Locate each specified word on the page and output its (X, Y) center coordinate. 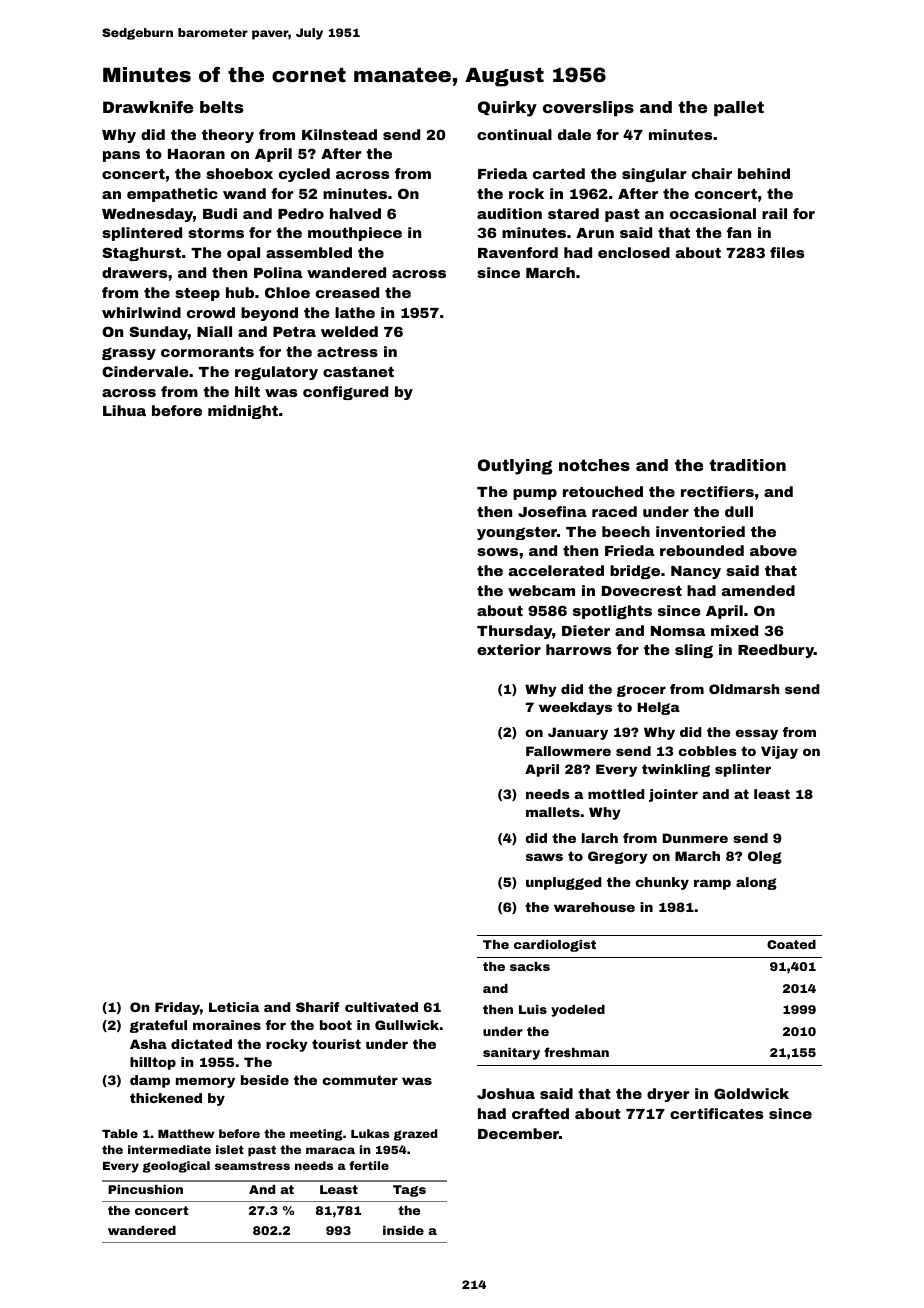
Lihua (124, 410)
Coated (791, 944)
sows (497, 552)
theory (228, 136)
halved (355, 213)
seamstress (252, 1166)
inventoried (700, 531)
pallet (739, 109)
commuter (360, 1080)
